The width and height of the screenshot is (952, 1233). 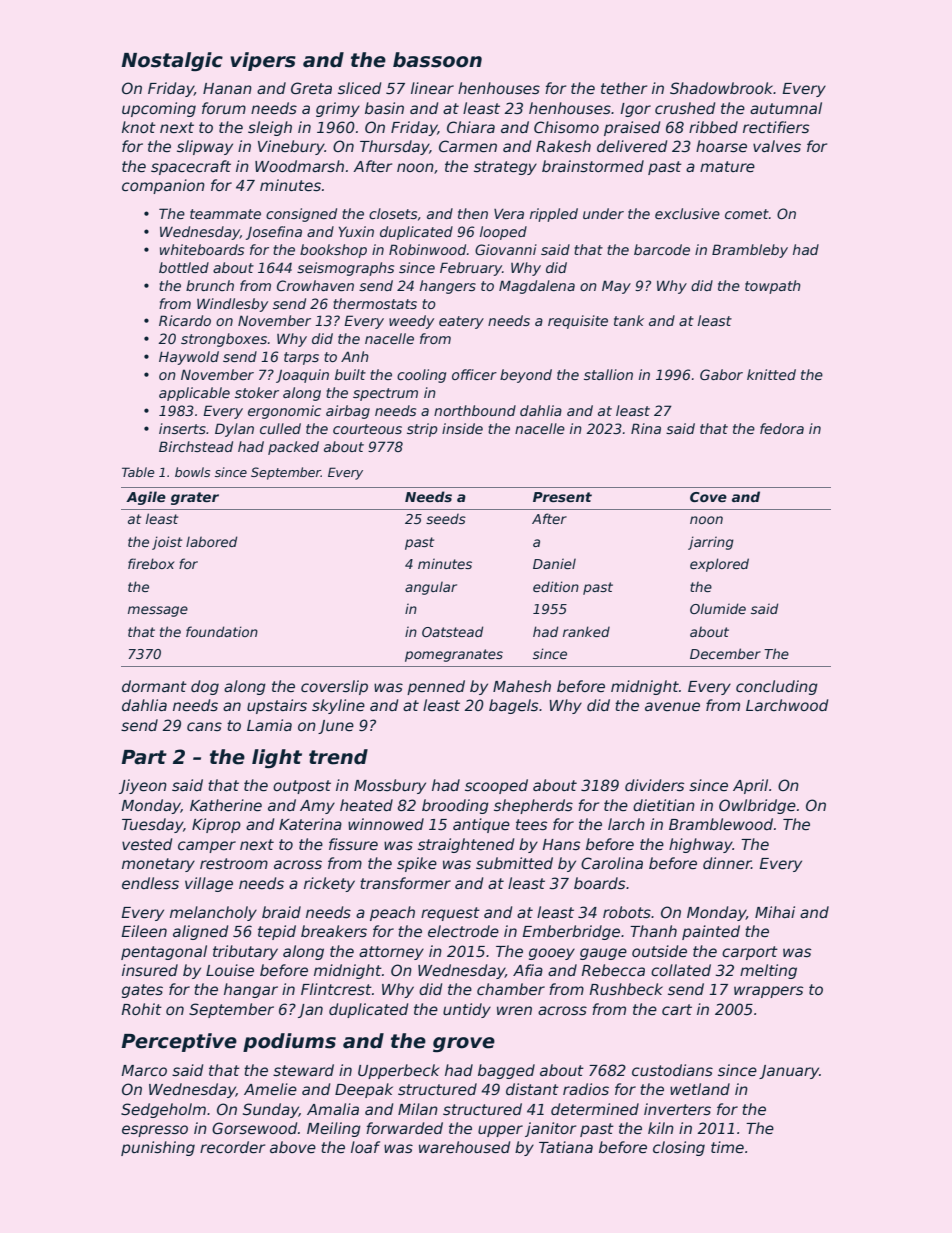 I want to click on Shadowbrook, so click(x=722, y=88).
